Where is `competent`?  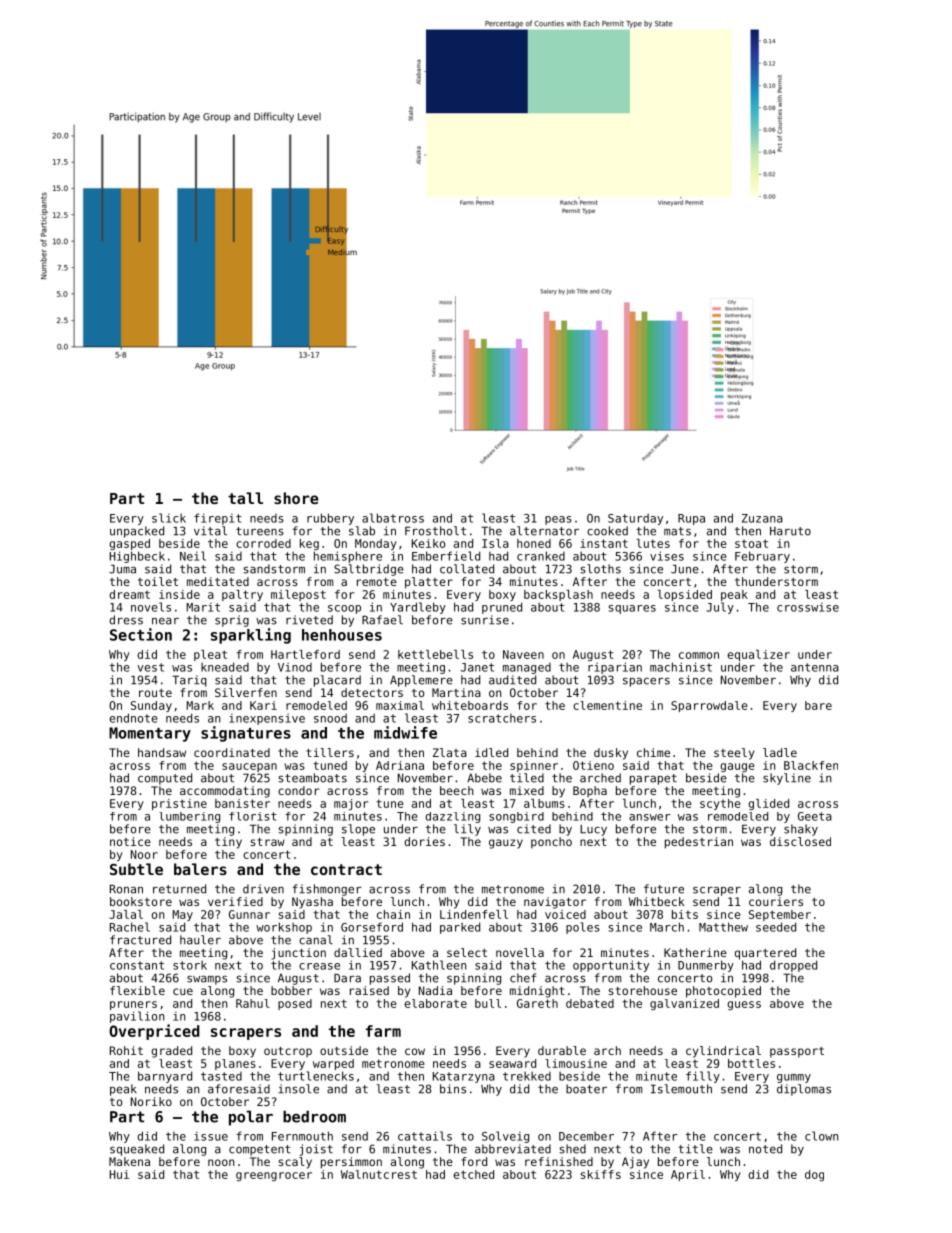 competent is located at coordinates (260, 1150).
